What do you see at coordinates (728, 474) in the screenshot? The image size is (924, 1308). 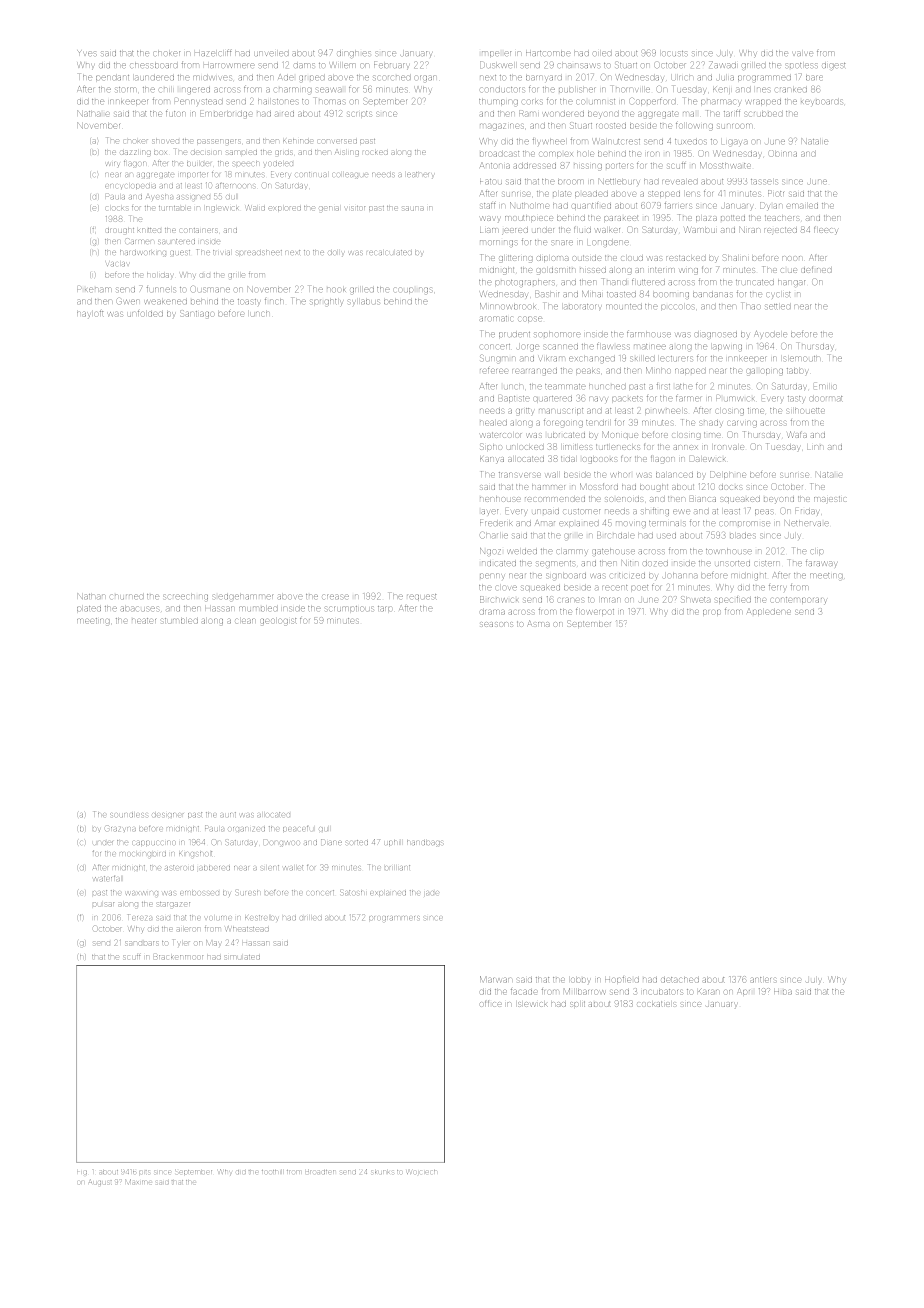 I see `Delphine` at bounding box center [728, 474].
